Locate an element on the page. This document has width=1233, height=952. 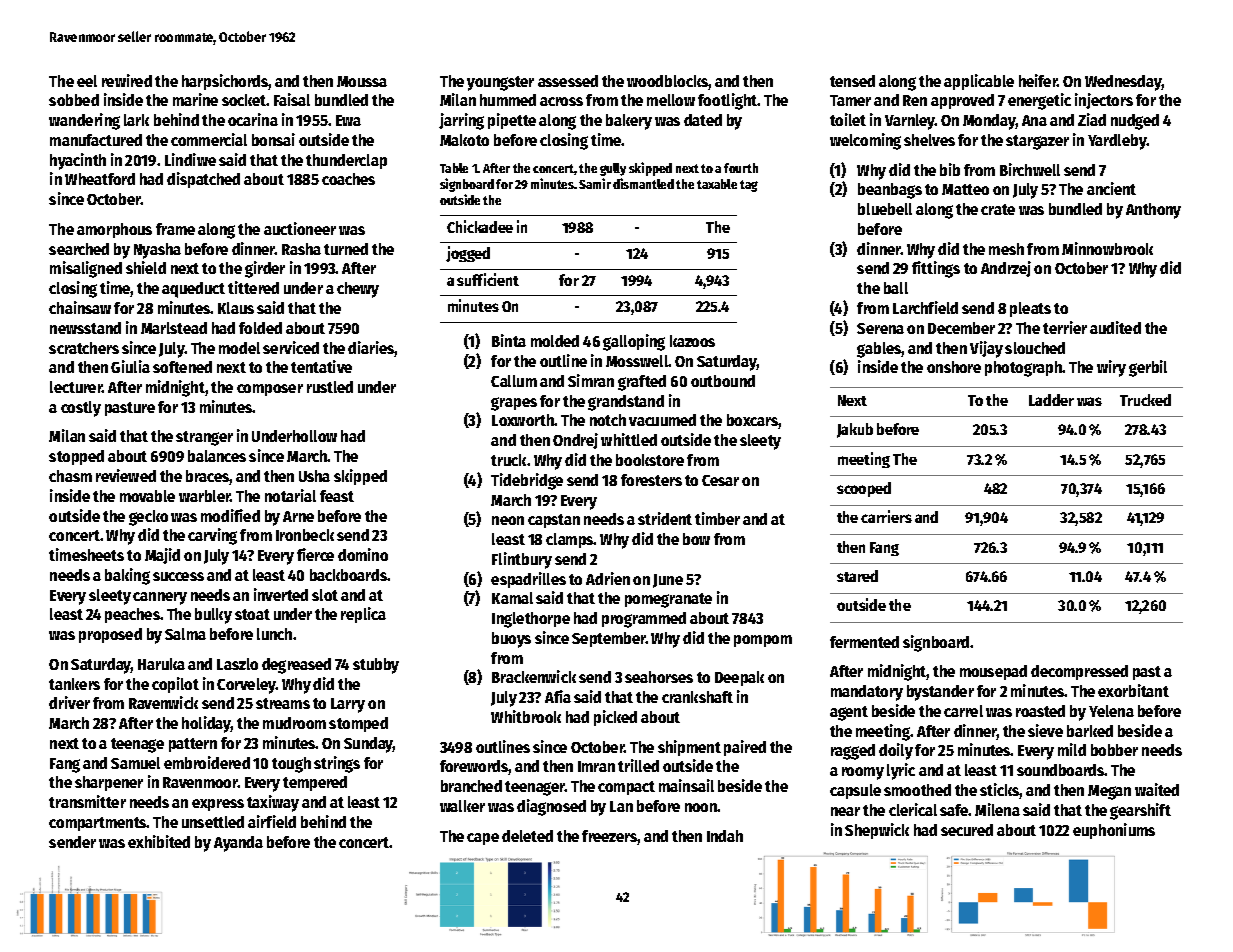
carriers is located at coordinates (886, 516).
